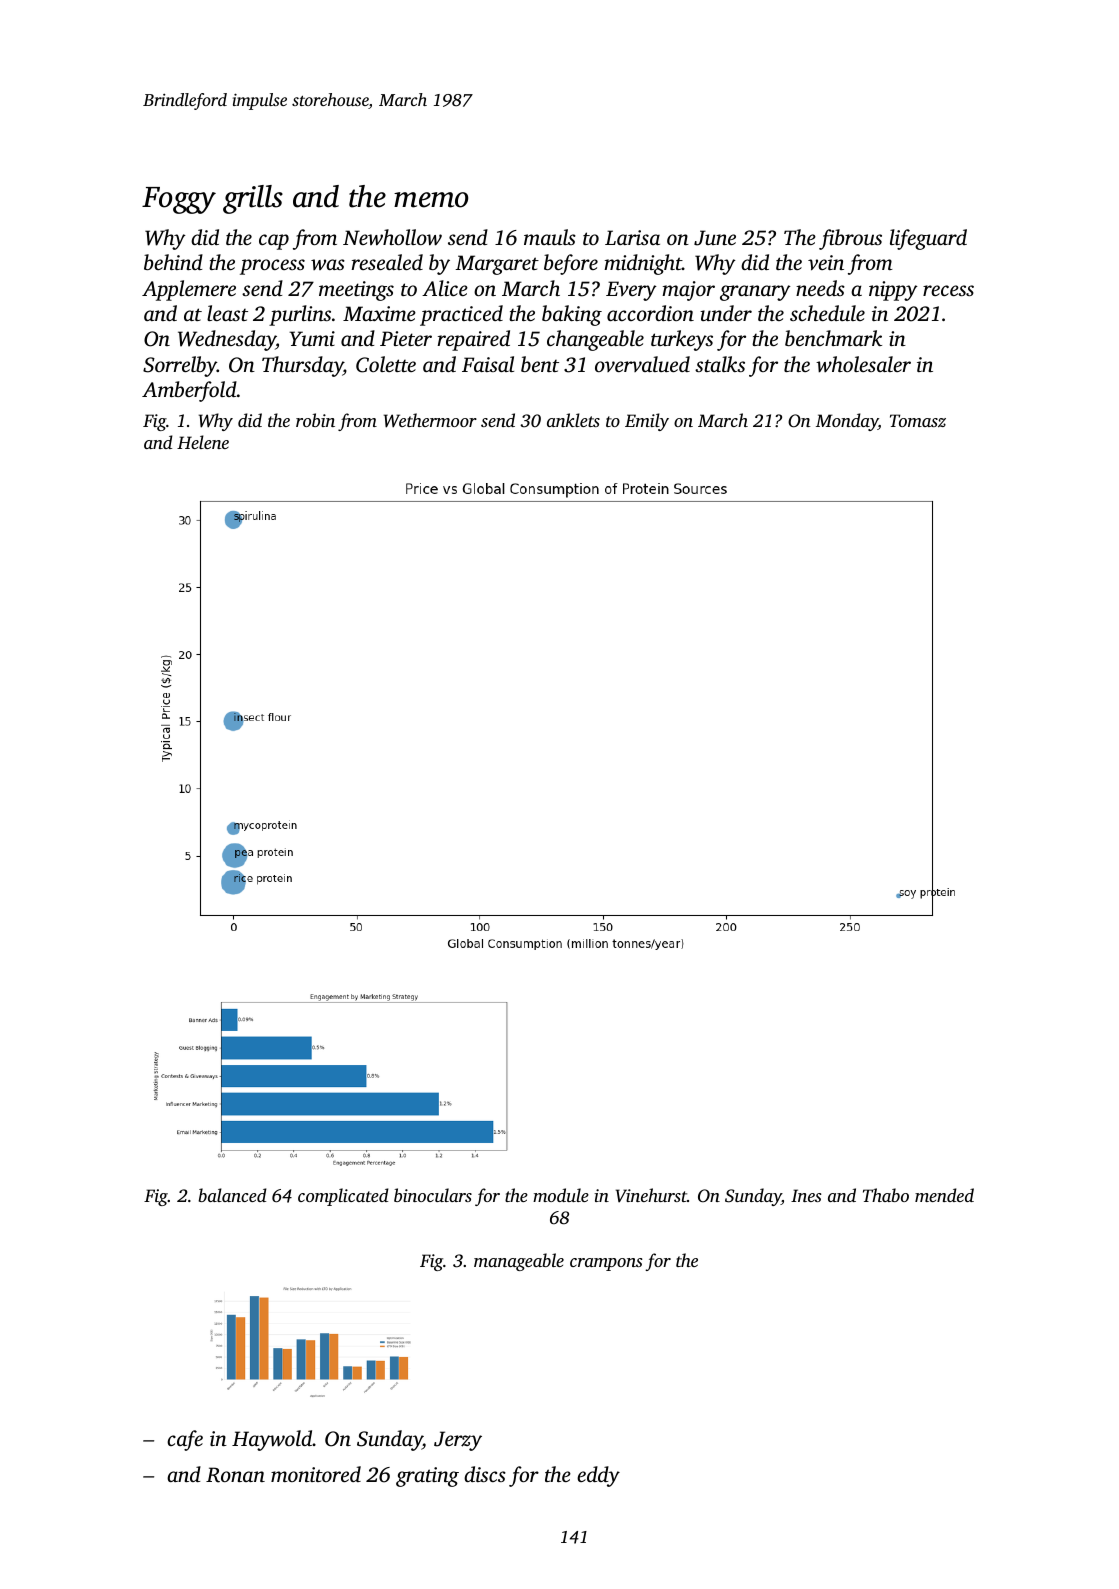 The width and height of the screenshot is (1119, 1589). I want to click on complicated, so click(343, 1197).
